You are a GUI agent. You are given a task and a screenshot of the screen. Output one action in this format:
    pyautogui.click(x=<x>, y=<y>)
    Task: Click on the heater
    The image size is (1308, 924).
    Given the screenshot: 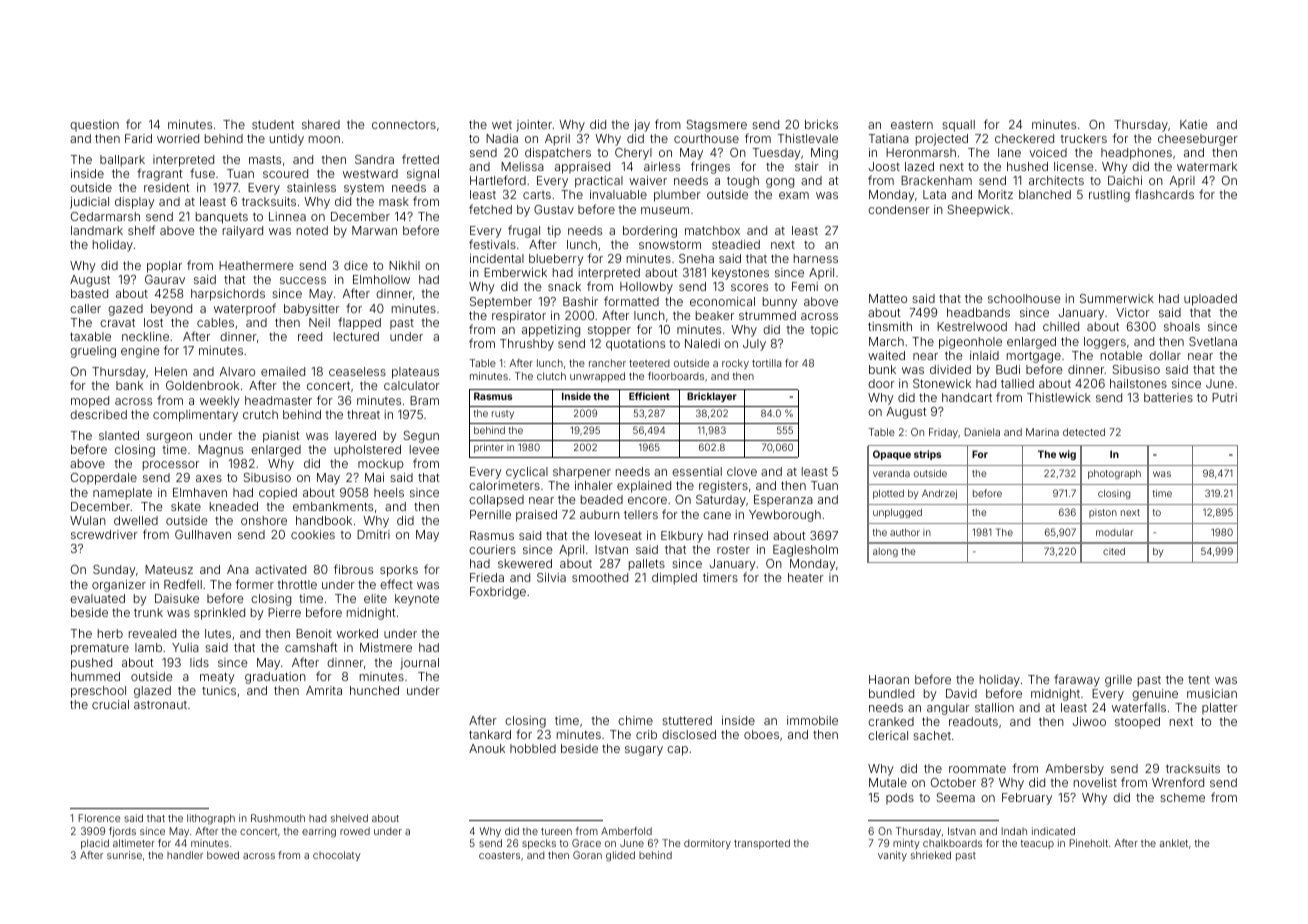 What is the action you would take?
    pyautogui.click(x=806, y=577)
